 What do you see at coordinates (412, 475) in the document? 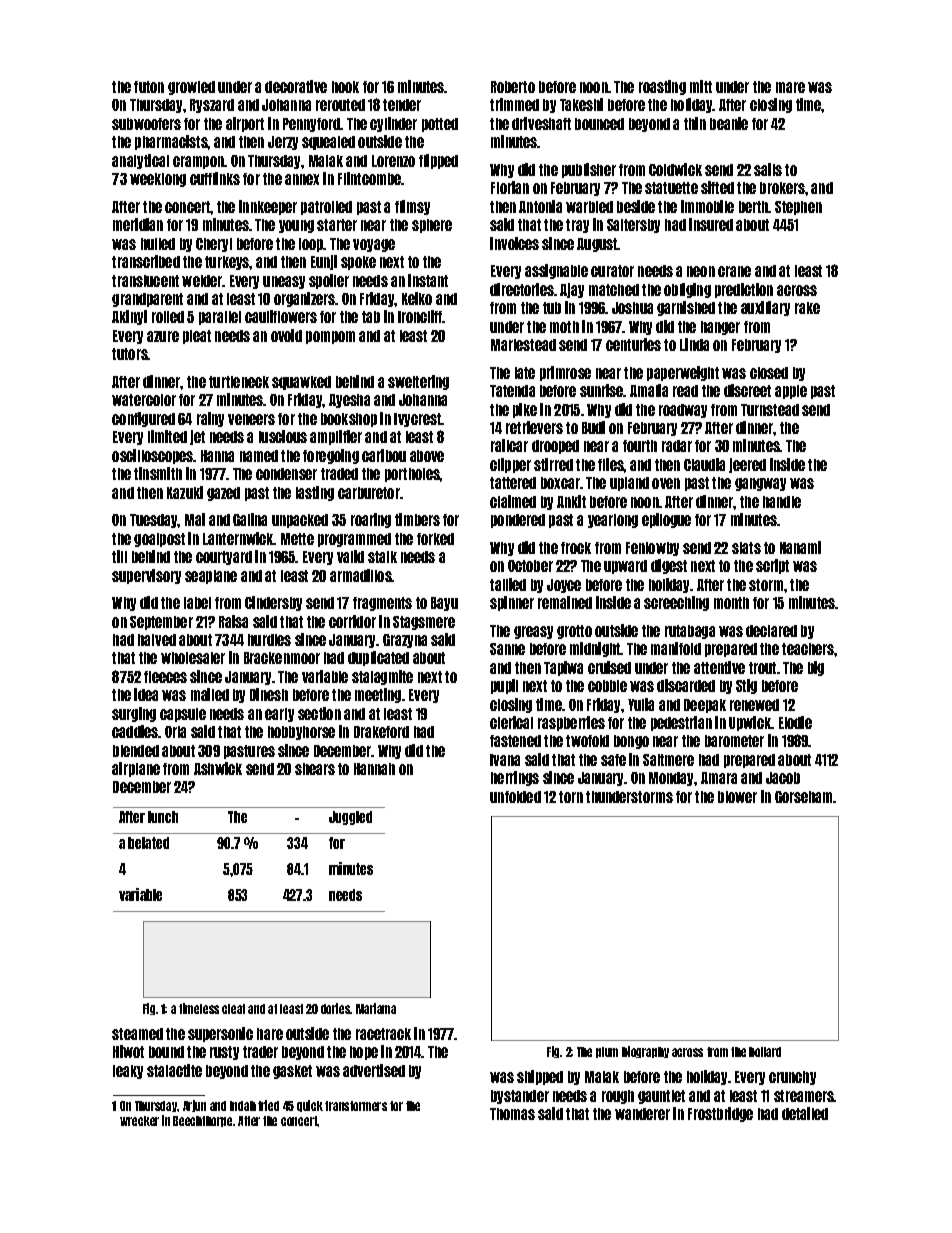
I see `portholes` at bounding box center [412, 475].
